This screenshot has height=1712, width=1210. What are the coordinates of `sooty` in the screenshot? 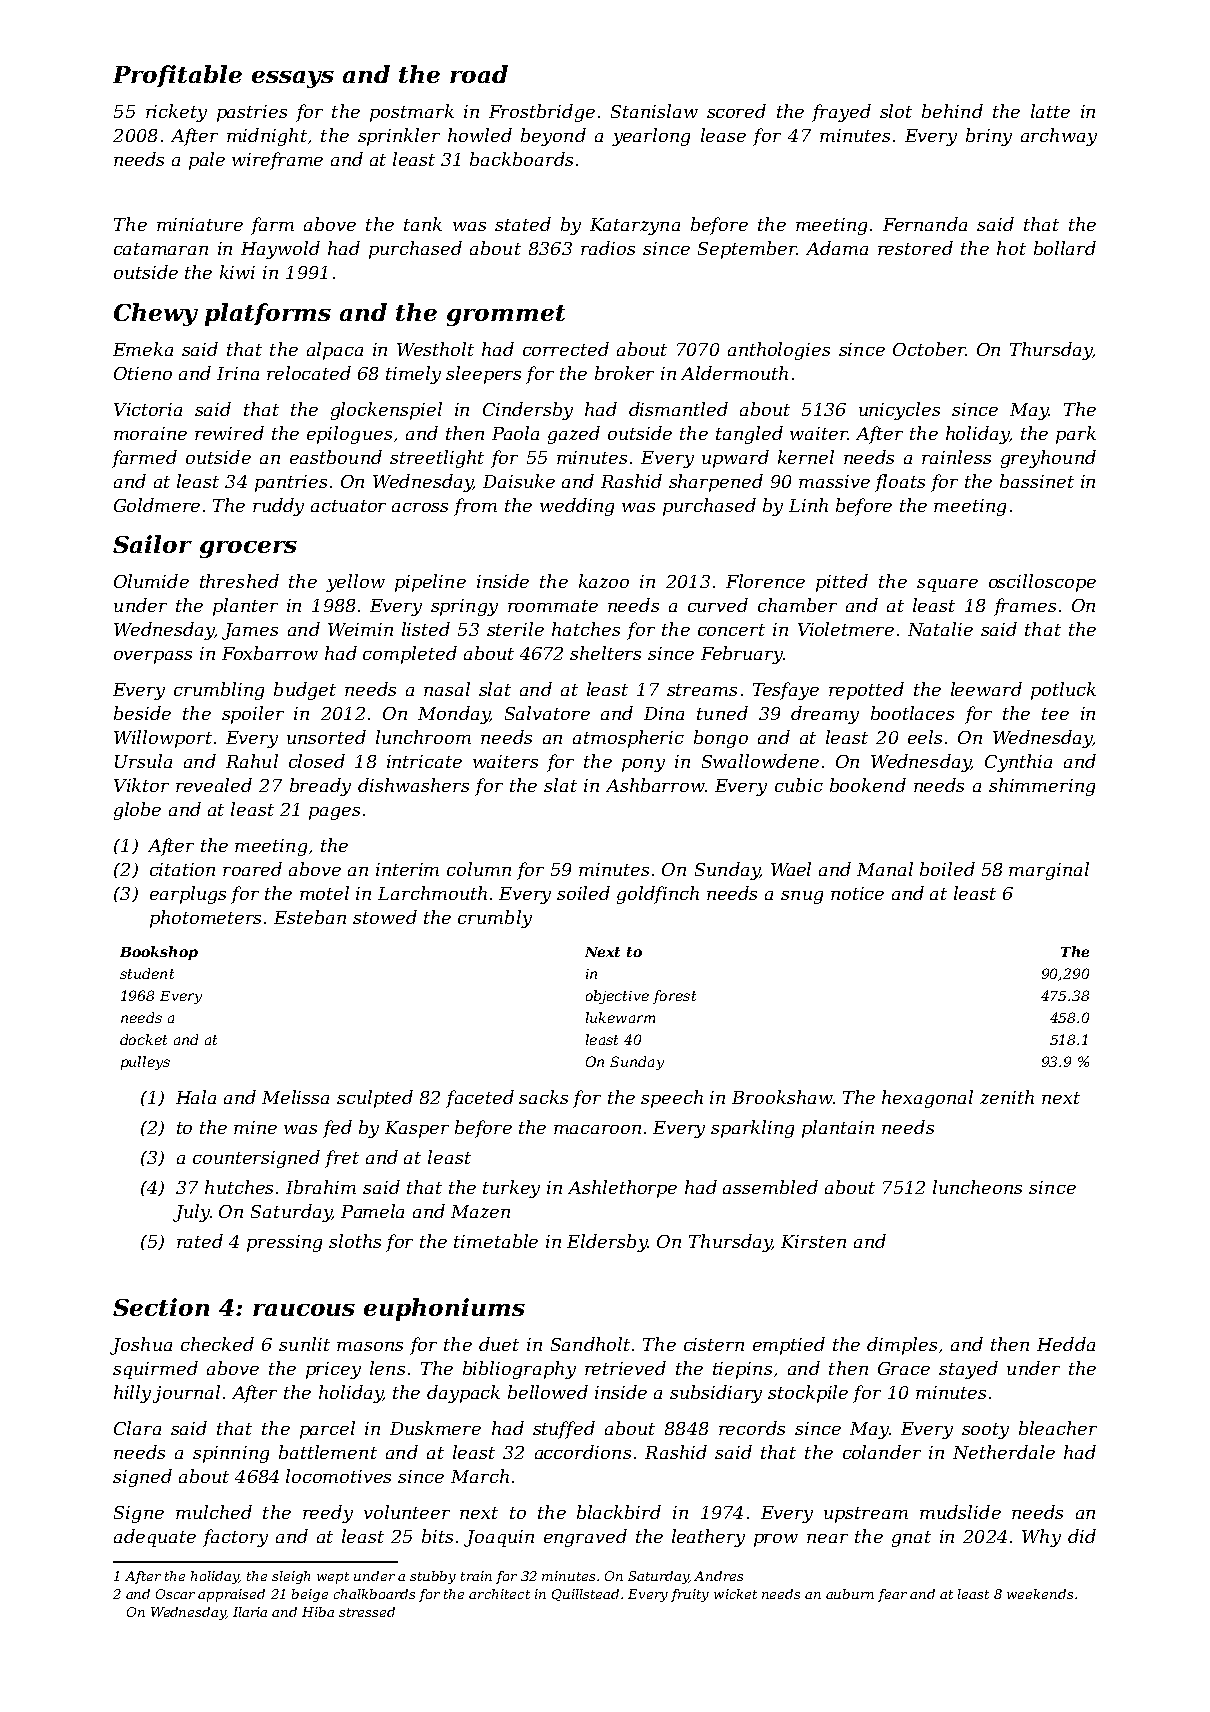 It's located at (985, 1431).
